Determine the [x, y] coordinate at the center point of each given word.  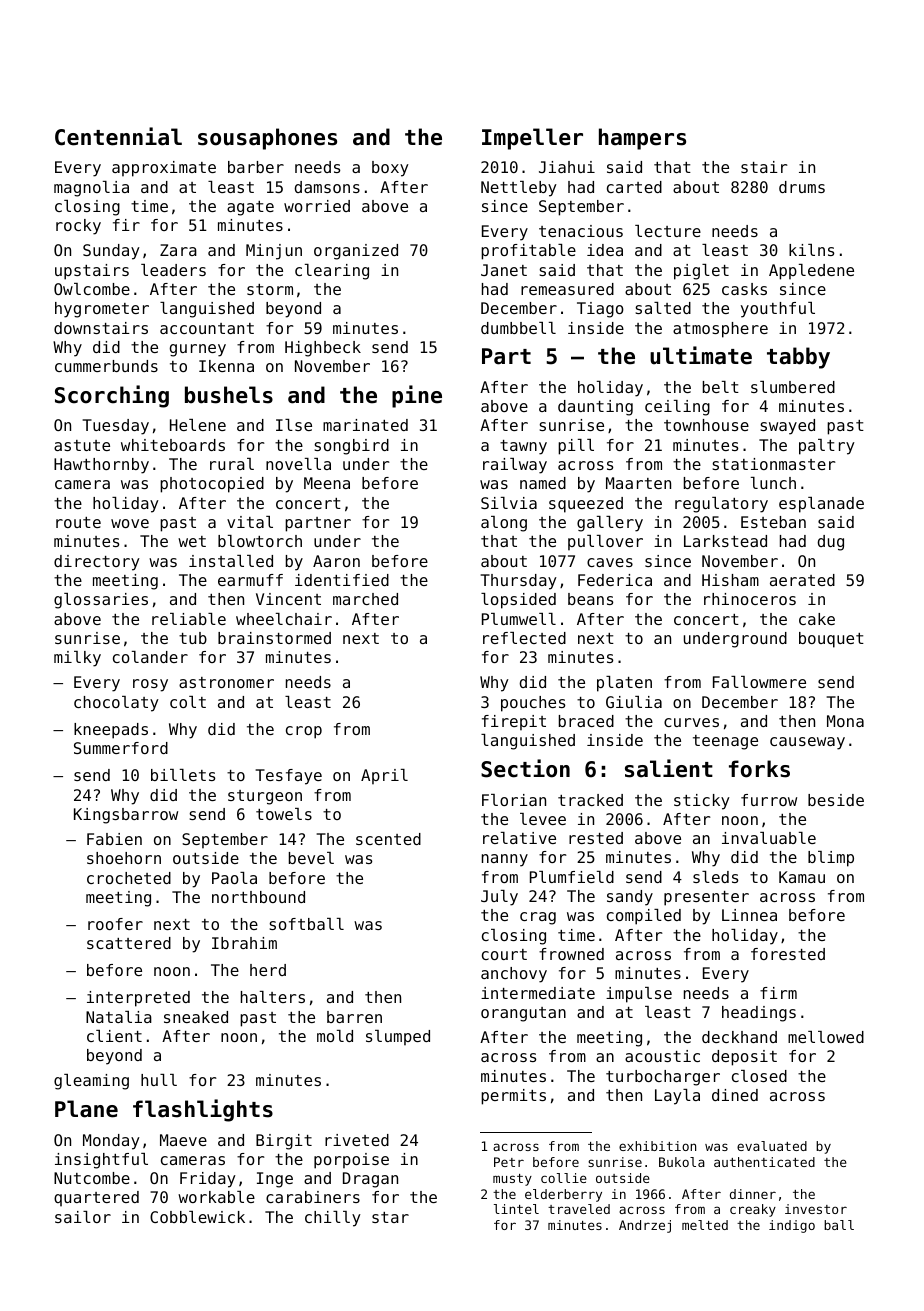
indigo [792, 1226]
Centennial [118, 136]
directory [97, 563]
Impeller [532, 139]
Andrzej [645, 1226]
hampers [642, 139]
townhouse [706, 425]
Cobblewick [197, 1217]
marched [365, 599]
